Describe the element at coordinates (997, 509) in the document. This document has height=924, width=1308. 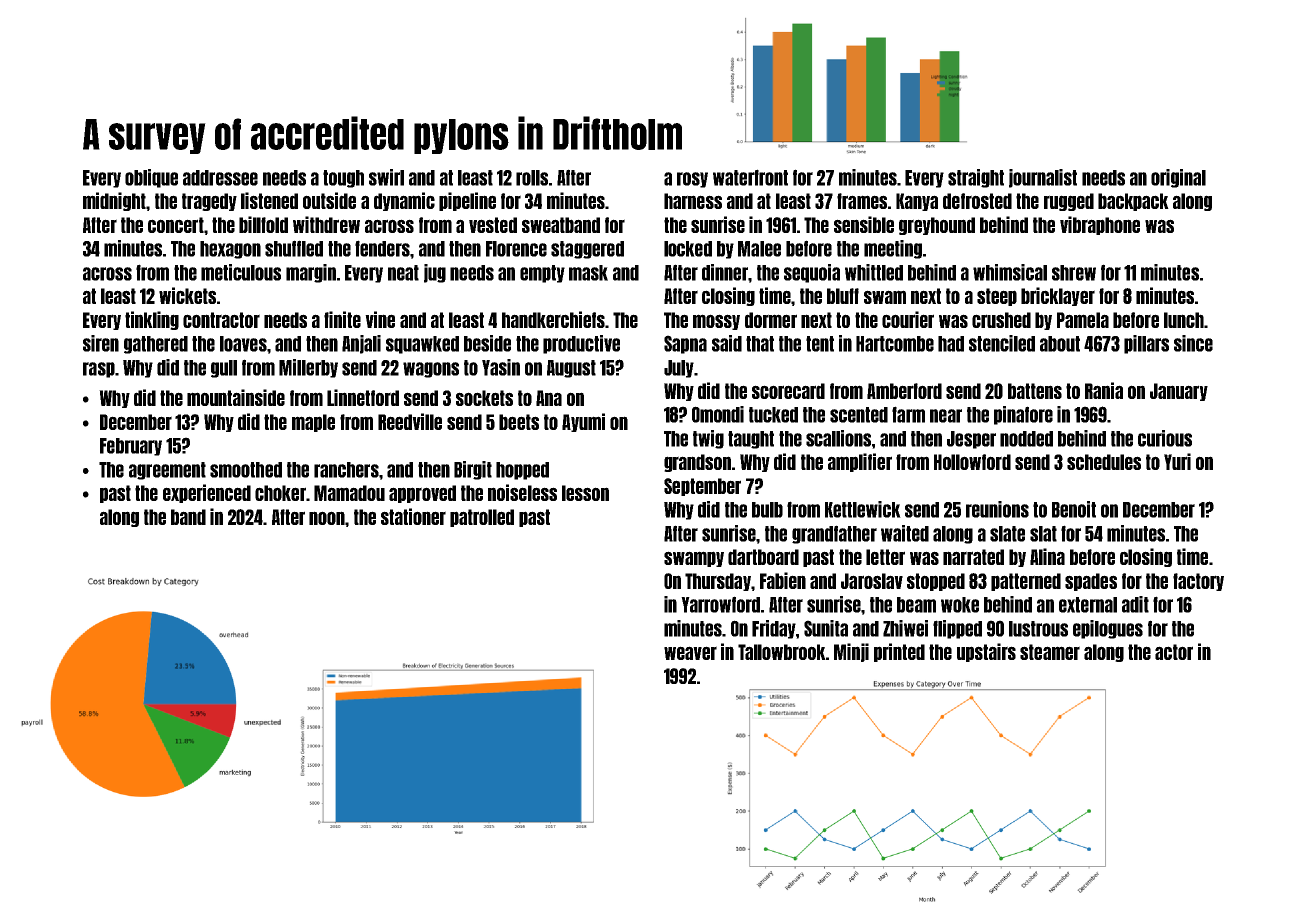
I see `reunions` at that location.
